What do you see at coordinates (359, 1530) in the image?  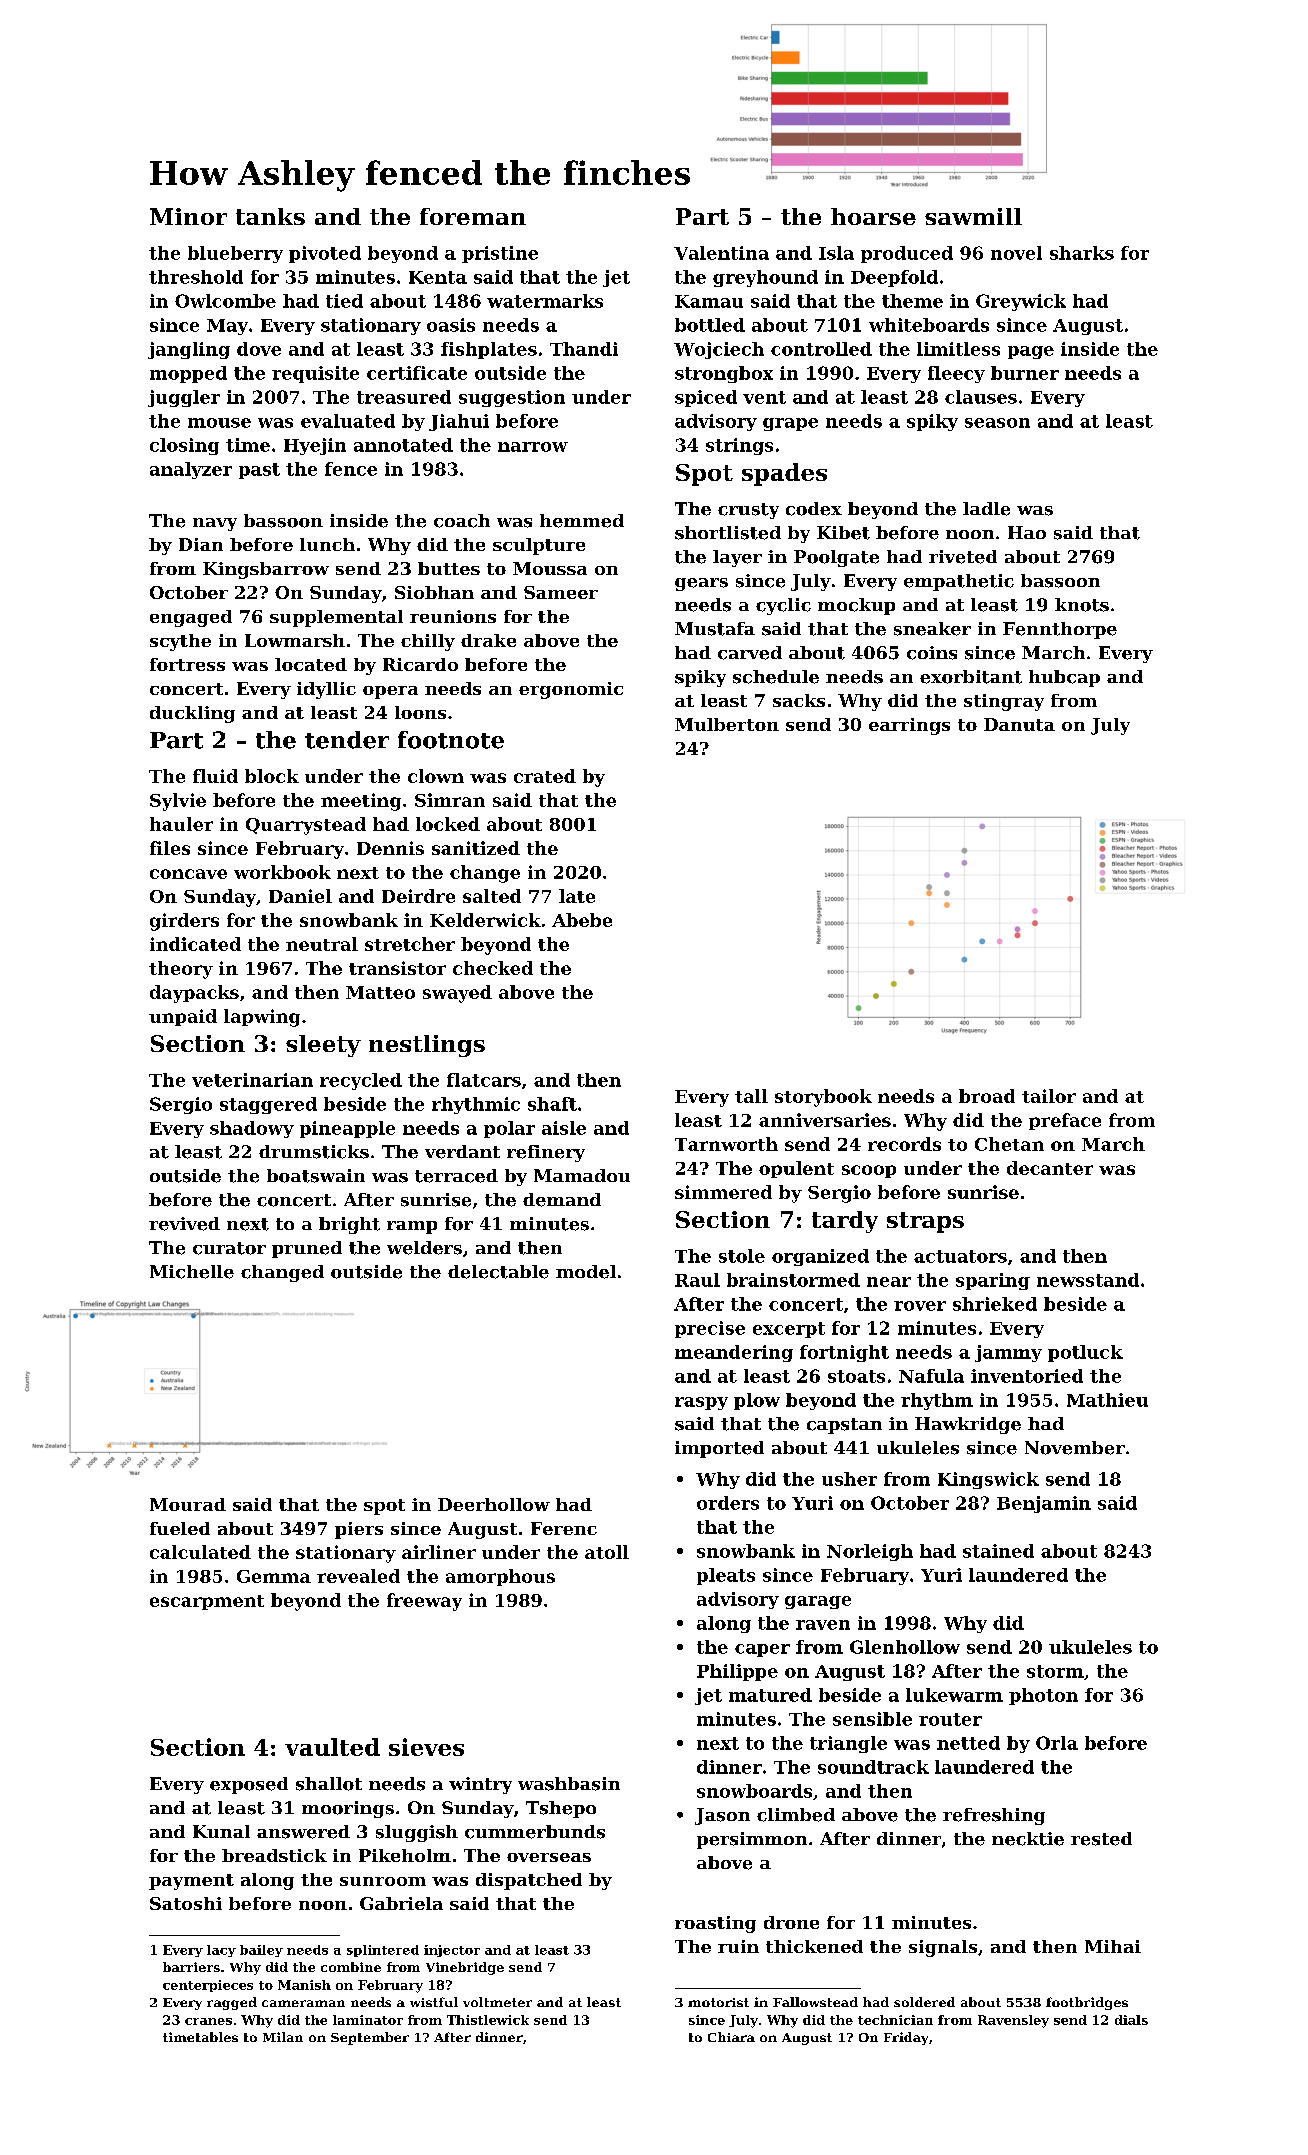 I see `piers` at bounding box center [359, 1530].
